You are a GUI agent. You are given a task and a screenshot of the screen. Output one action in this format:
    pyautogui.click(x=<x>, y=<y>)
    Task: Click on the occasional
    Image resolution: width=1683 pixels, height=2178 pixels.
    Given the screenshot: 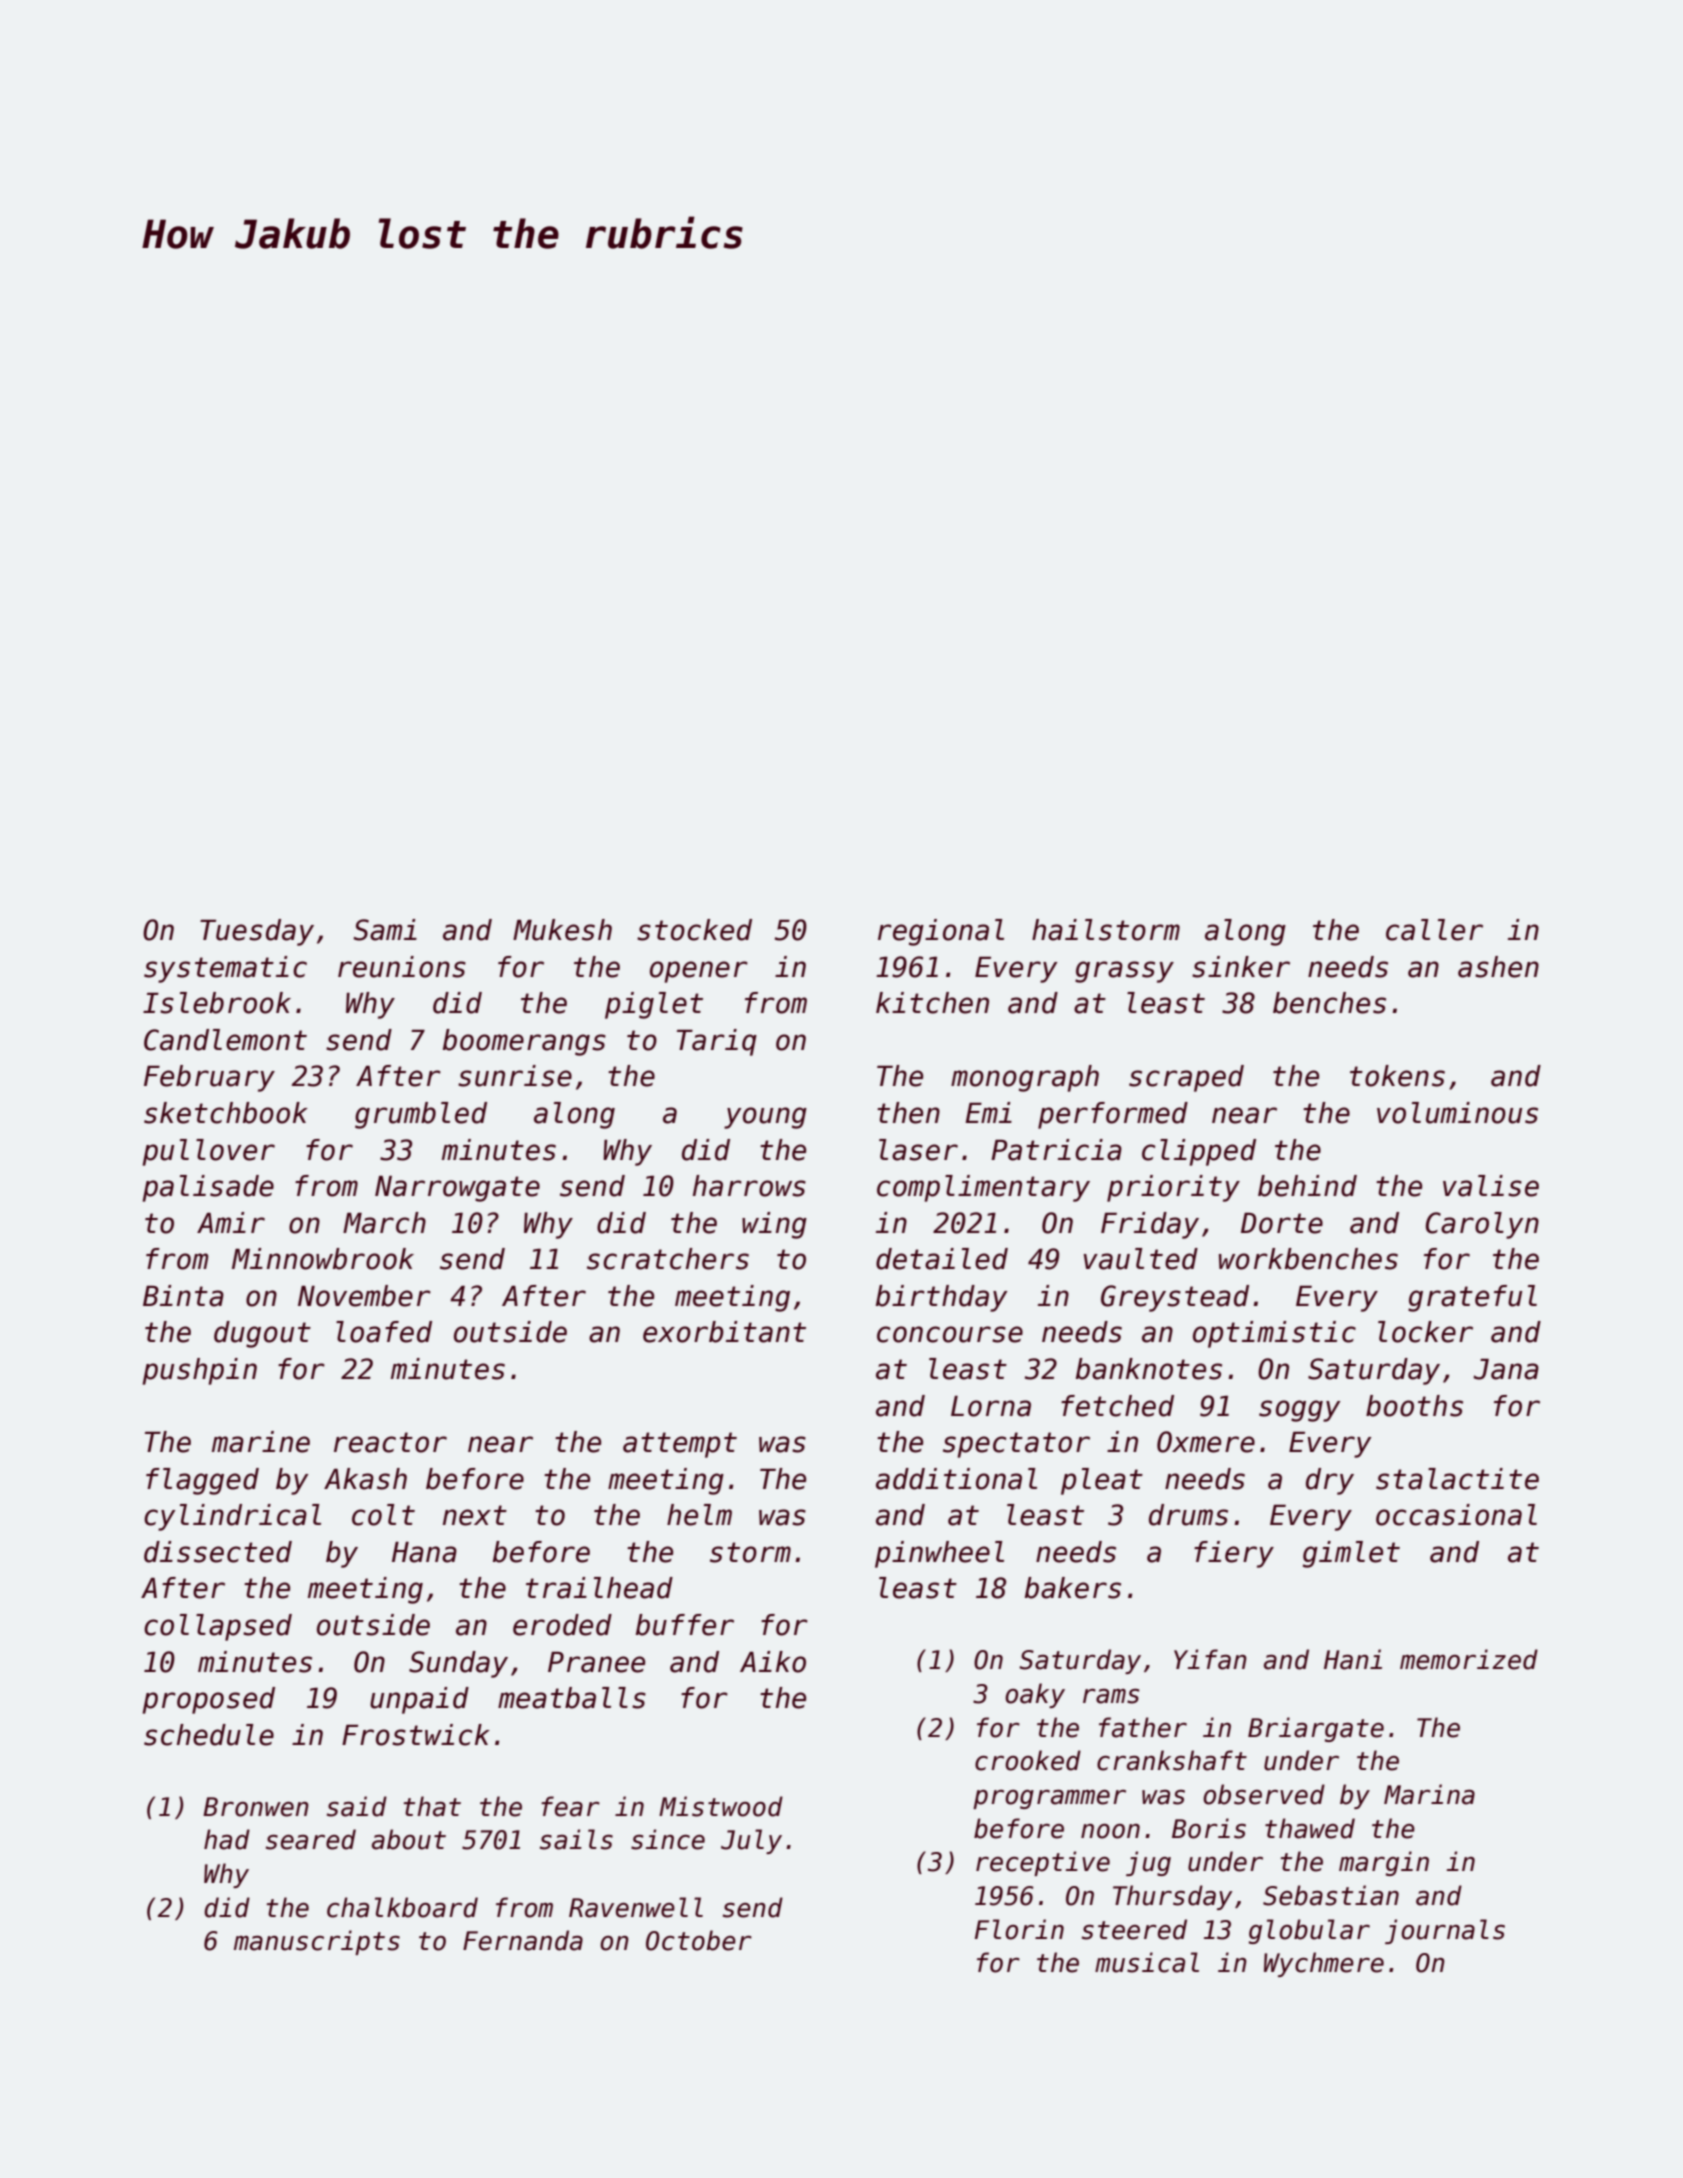 What is the action you would take?
    pyautogui.click(x=1456, y=1515)
